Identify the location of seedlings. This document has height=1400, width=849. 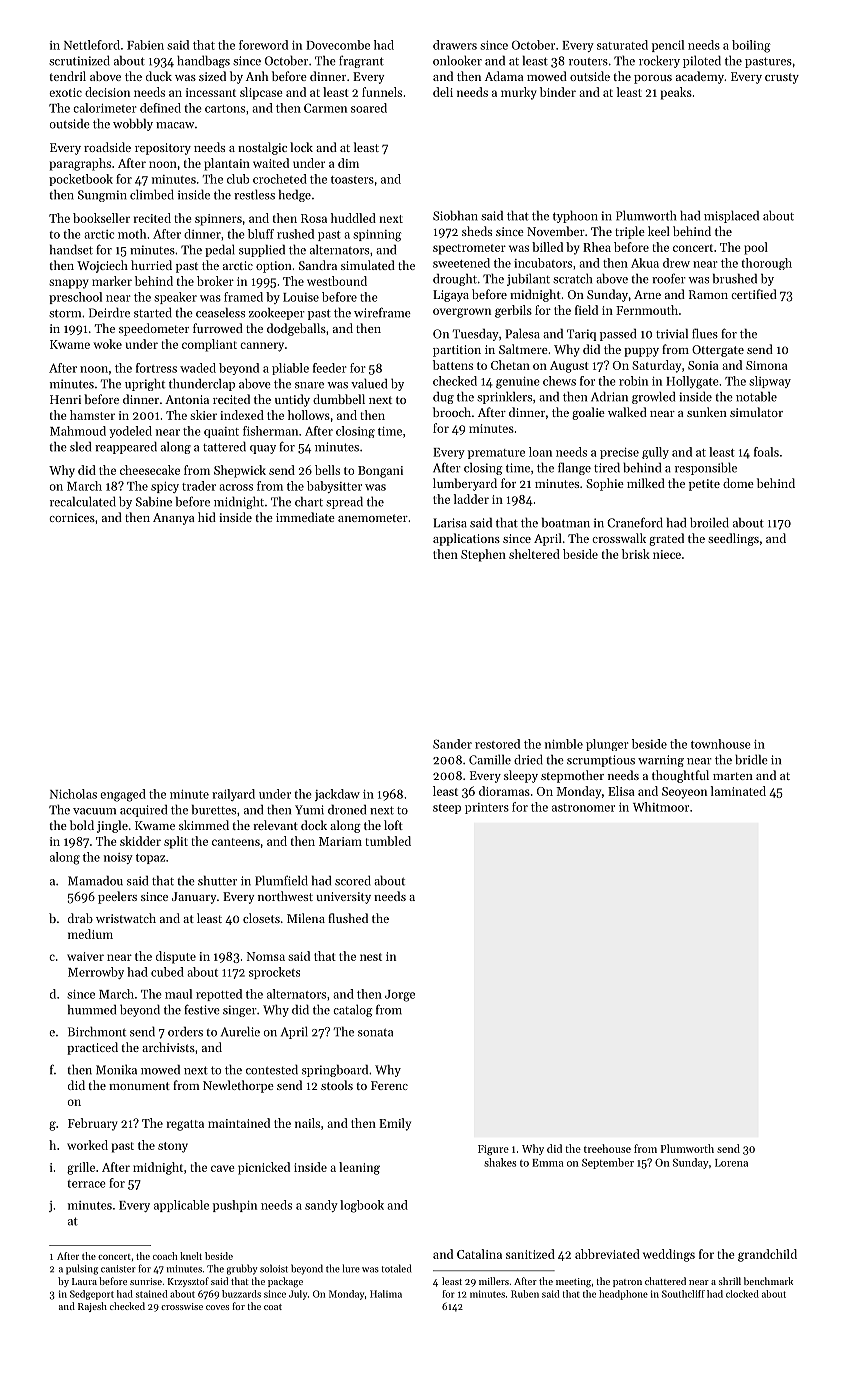
(733, 539).
